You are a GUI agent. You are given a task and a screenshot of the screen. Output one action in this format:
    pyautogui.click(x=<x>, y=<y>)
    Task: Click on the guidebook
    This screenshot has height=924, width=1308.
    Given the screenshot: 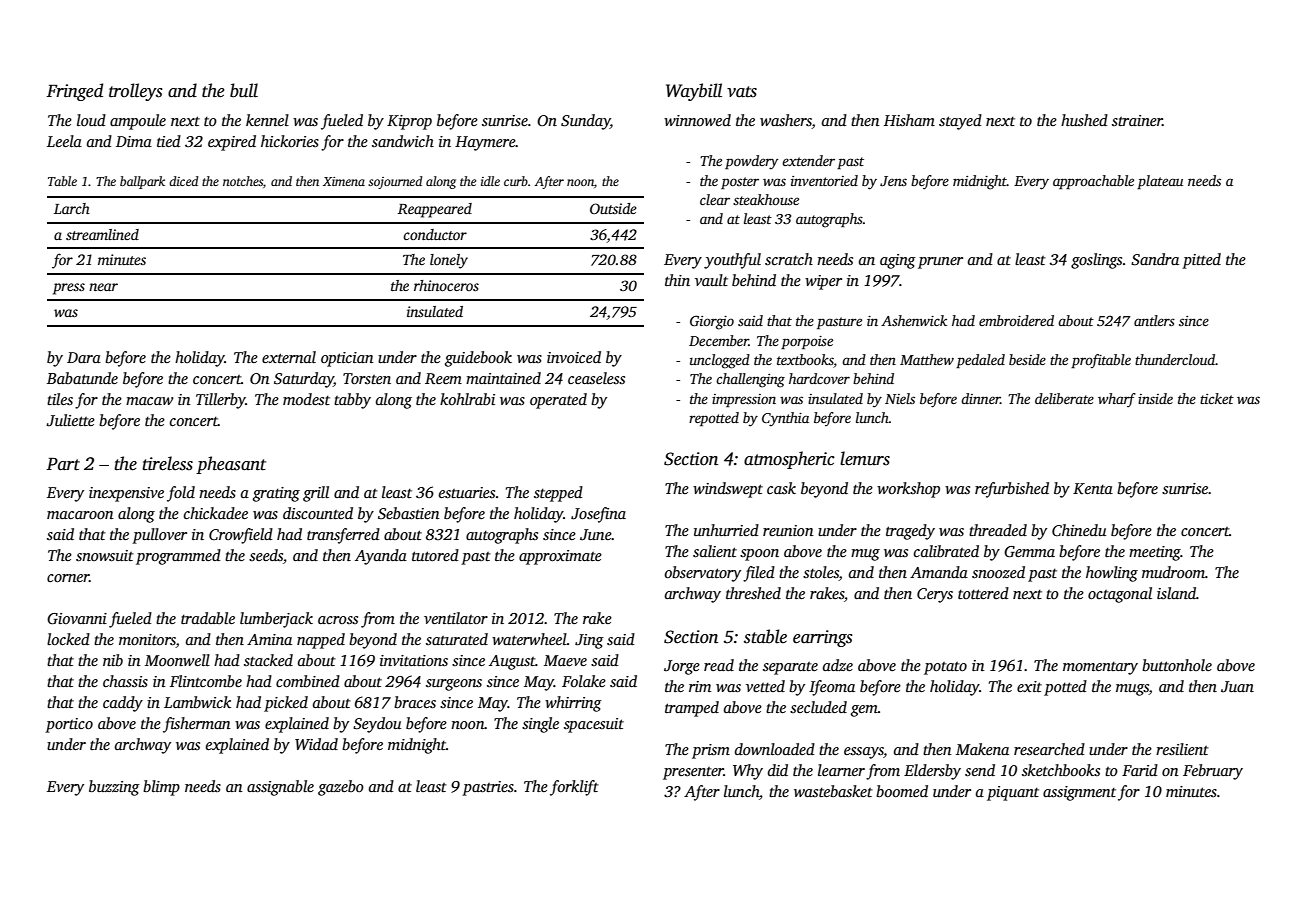 What is the action you would take?
    pyautogui.click(x=478, y=359)
